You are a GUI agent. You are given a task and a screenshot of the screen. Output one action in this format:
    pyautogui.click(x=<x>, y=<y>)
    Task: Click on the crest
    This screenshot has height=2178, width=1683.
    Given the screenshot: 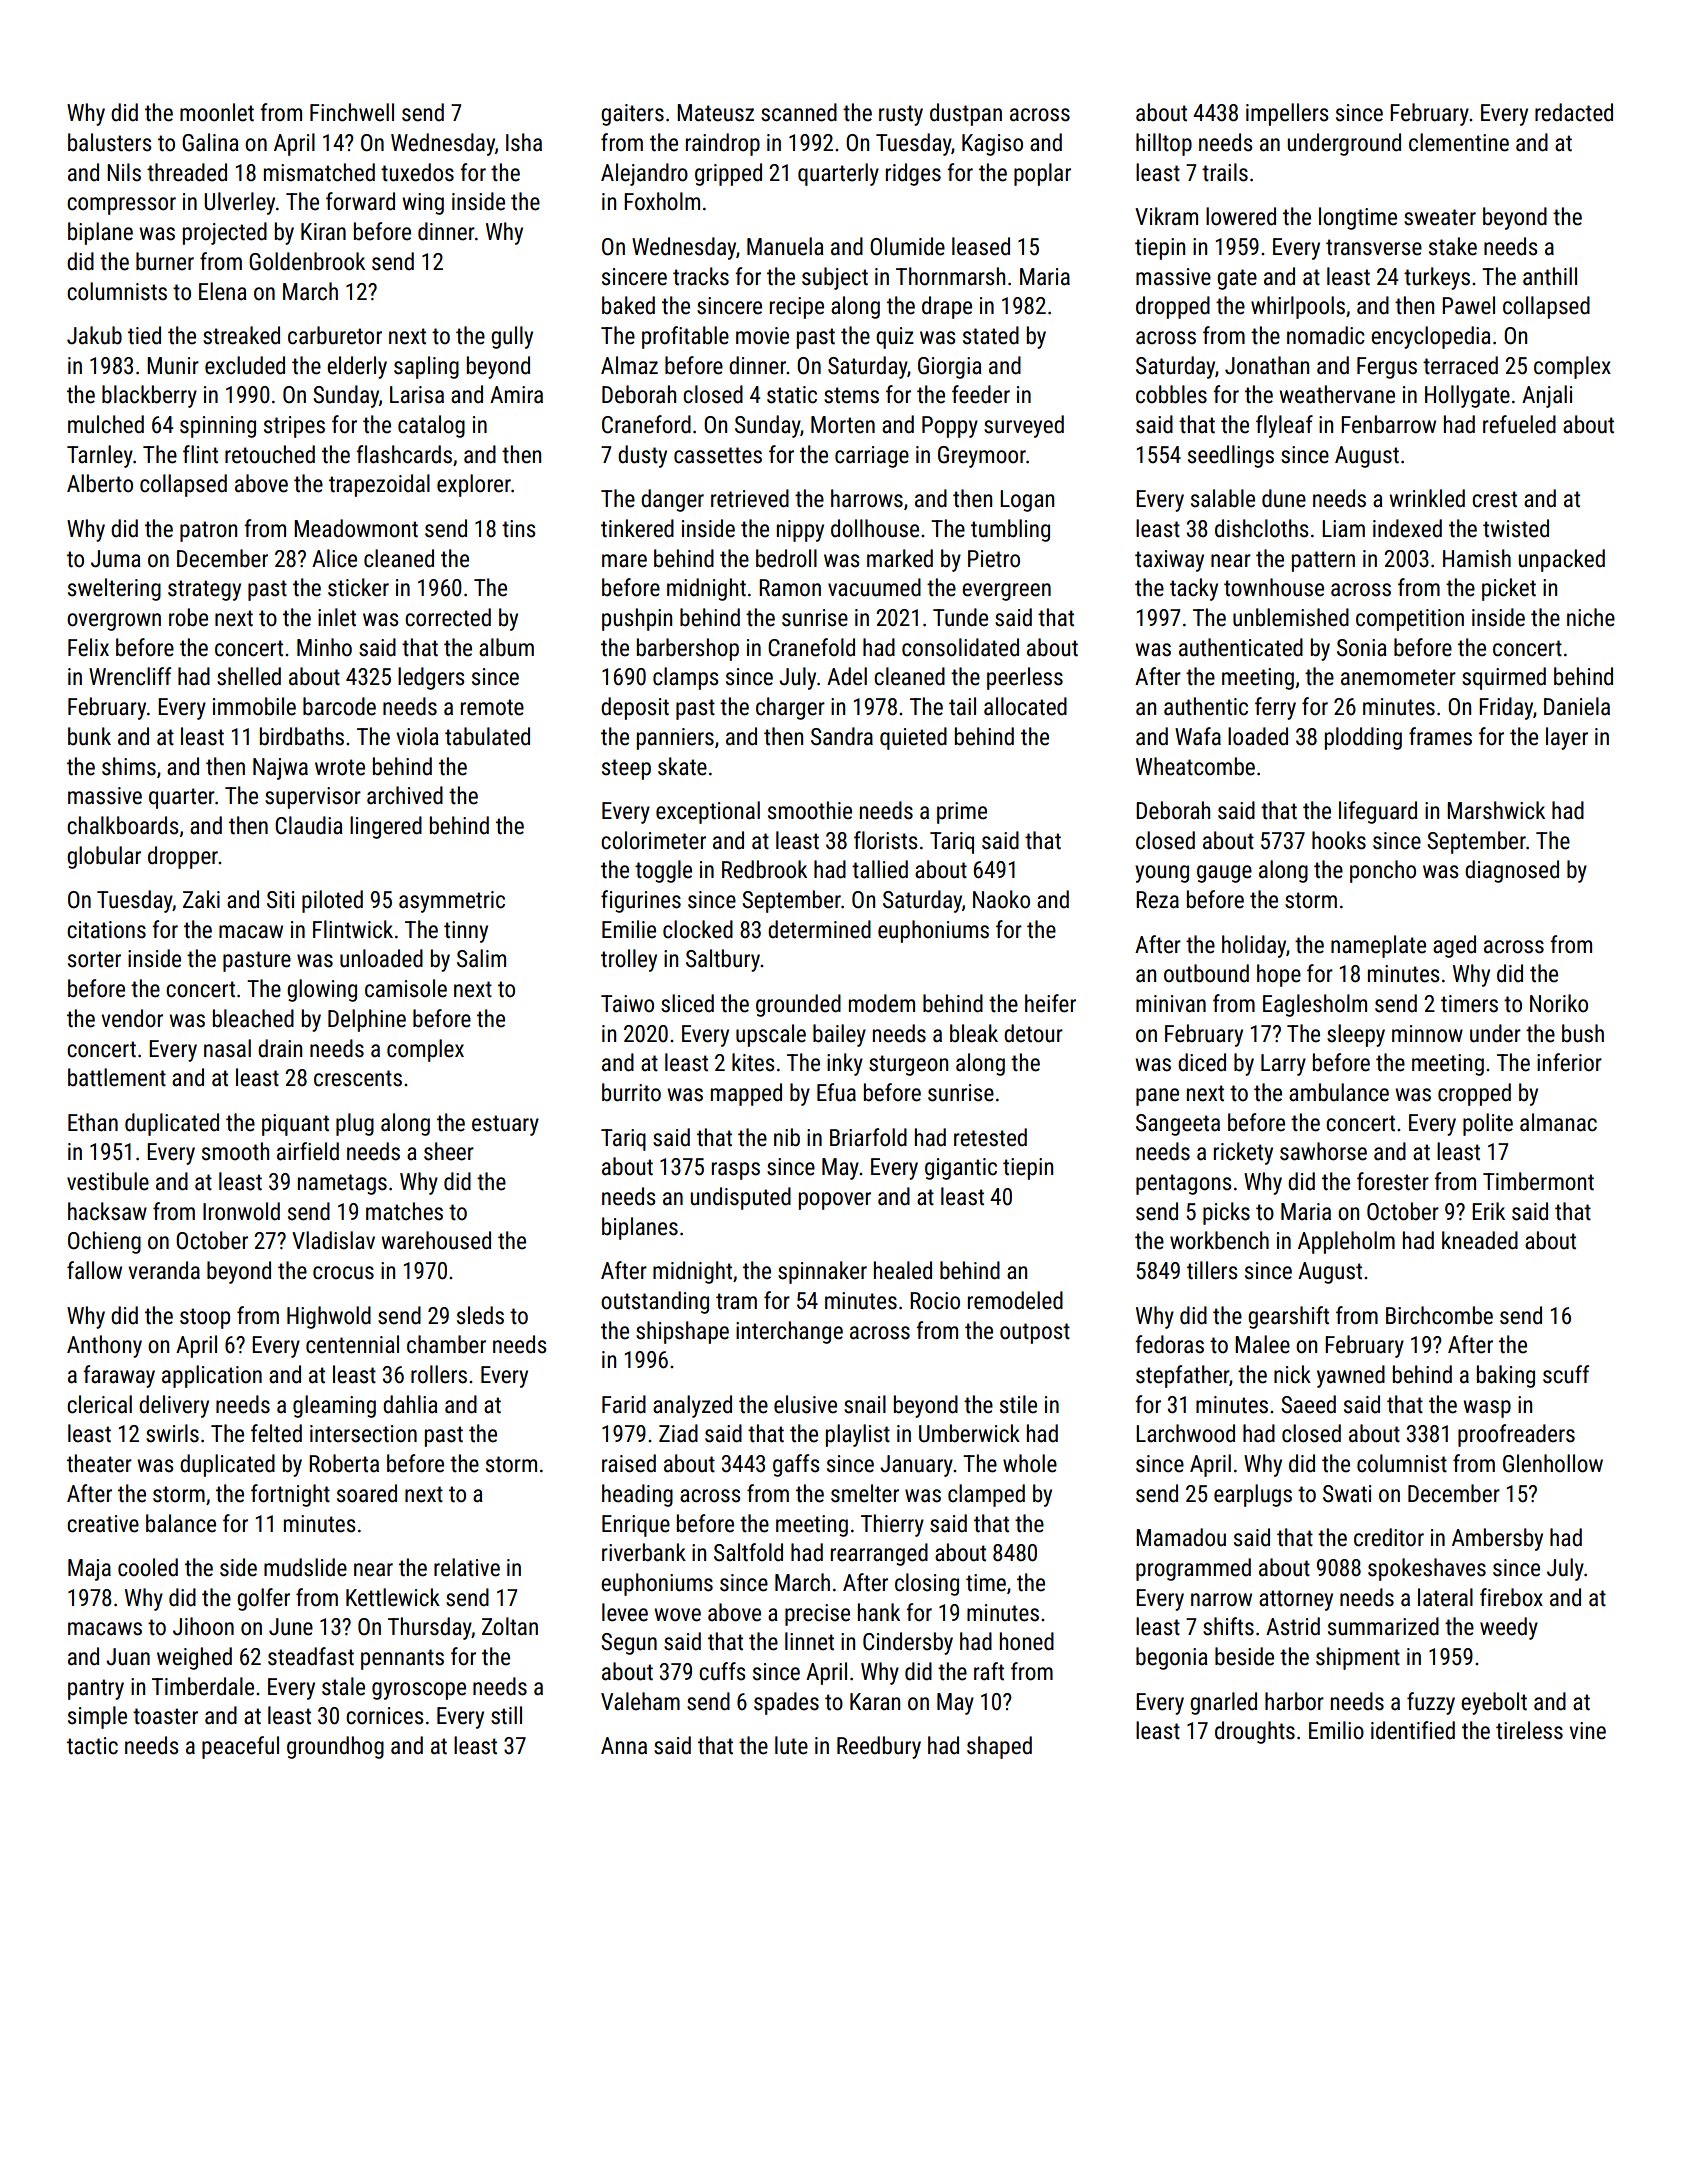 What is the action you would take?
    pyautogui.click(x=1494, y=499)
